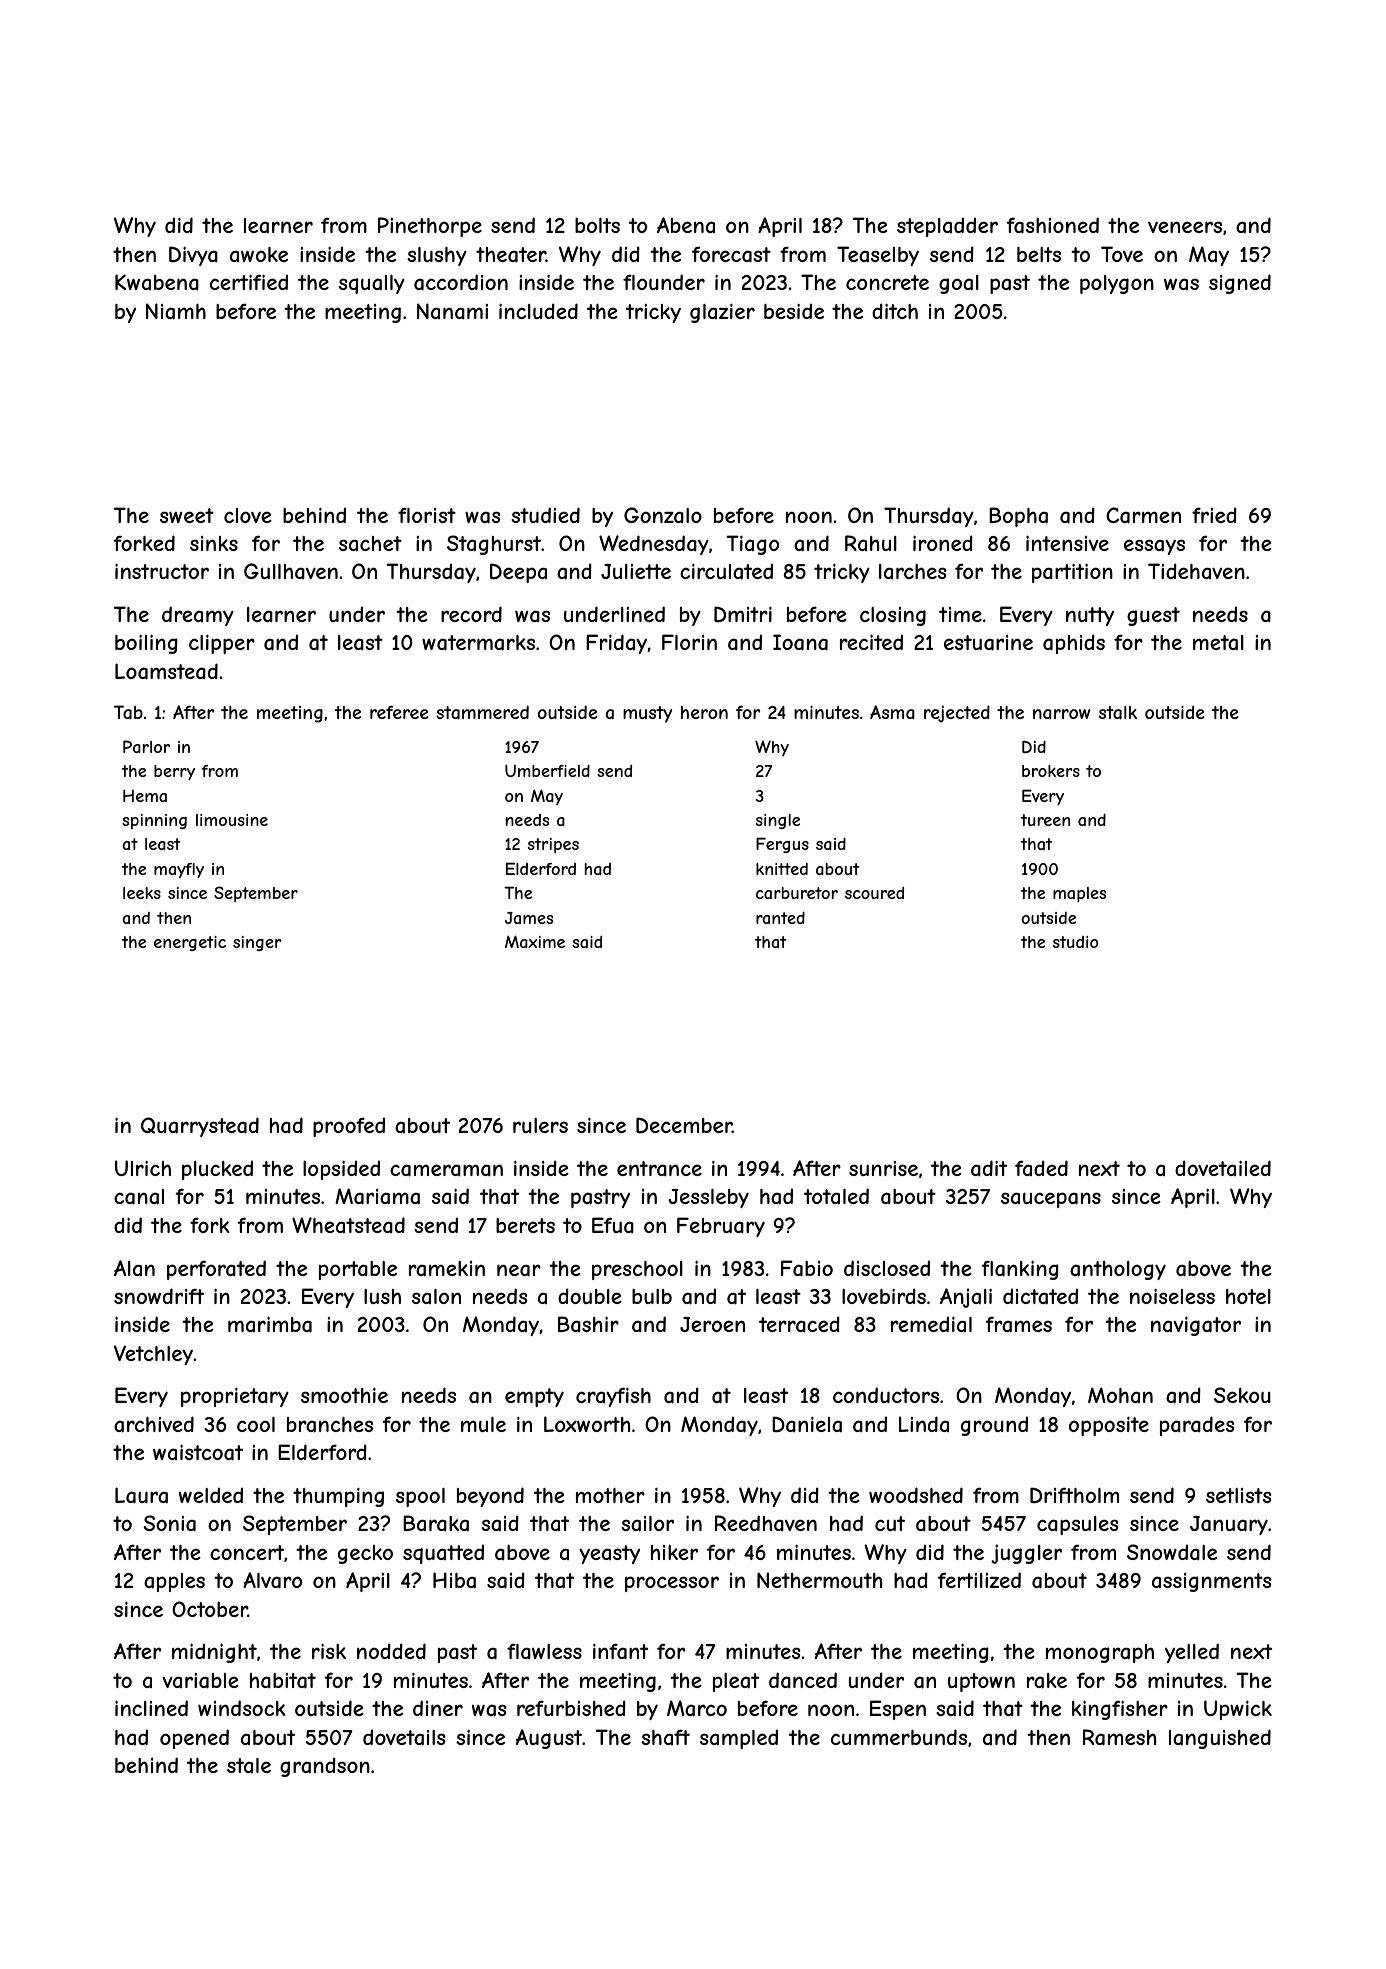  Describe the element at coordinates (1117, 284) in the document. I see `polygon` at that location.
